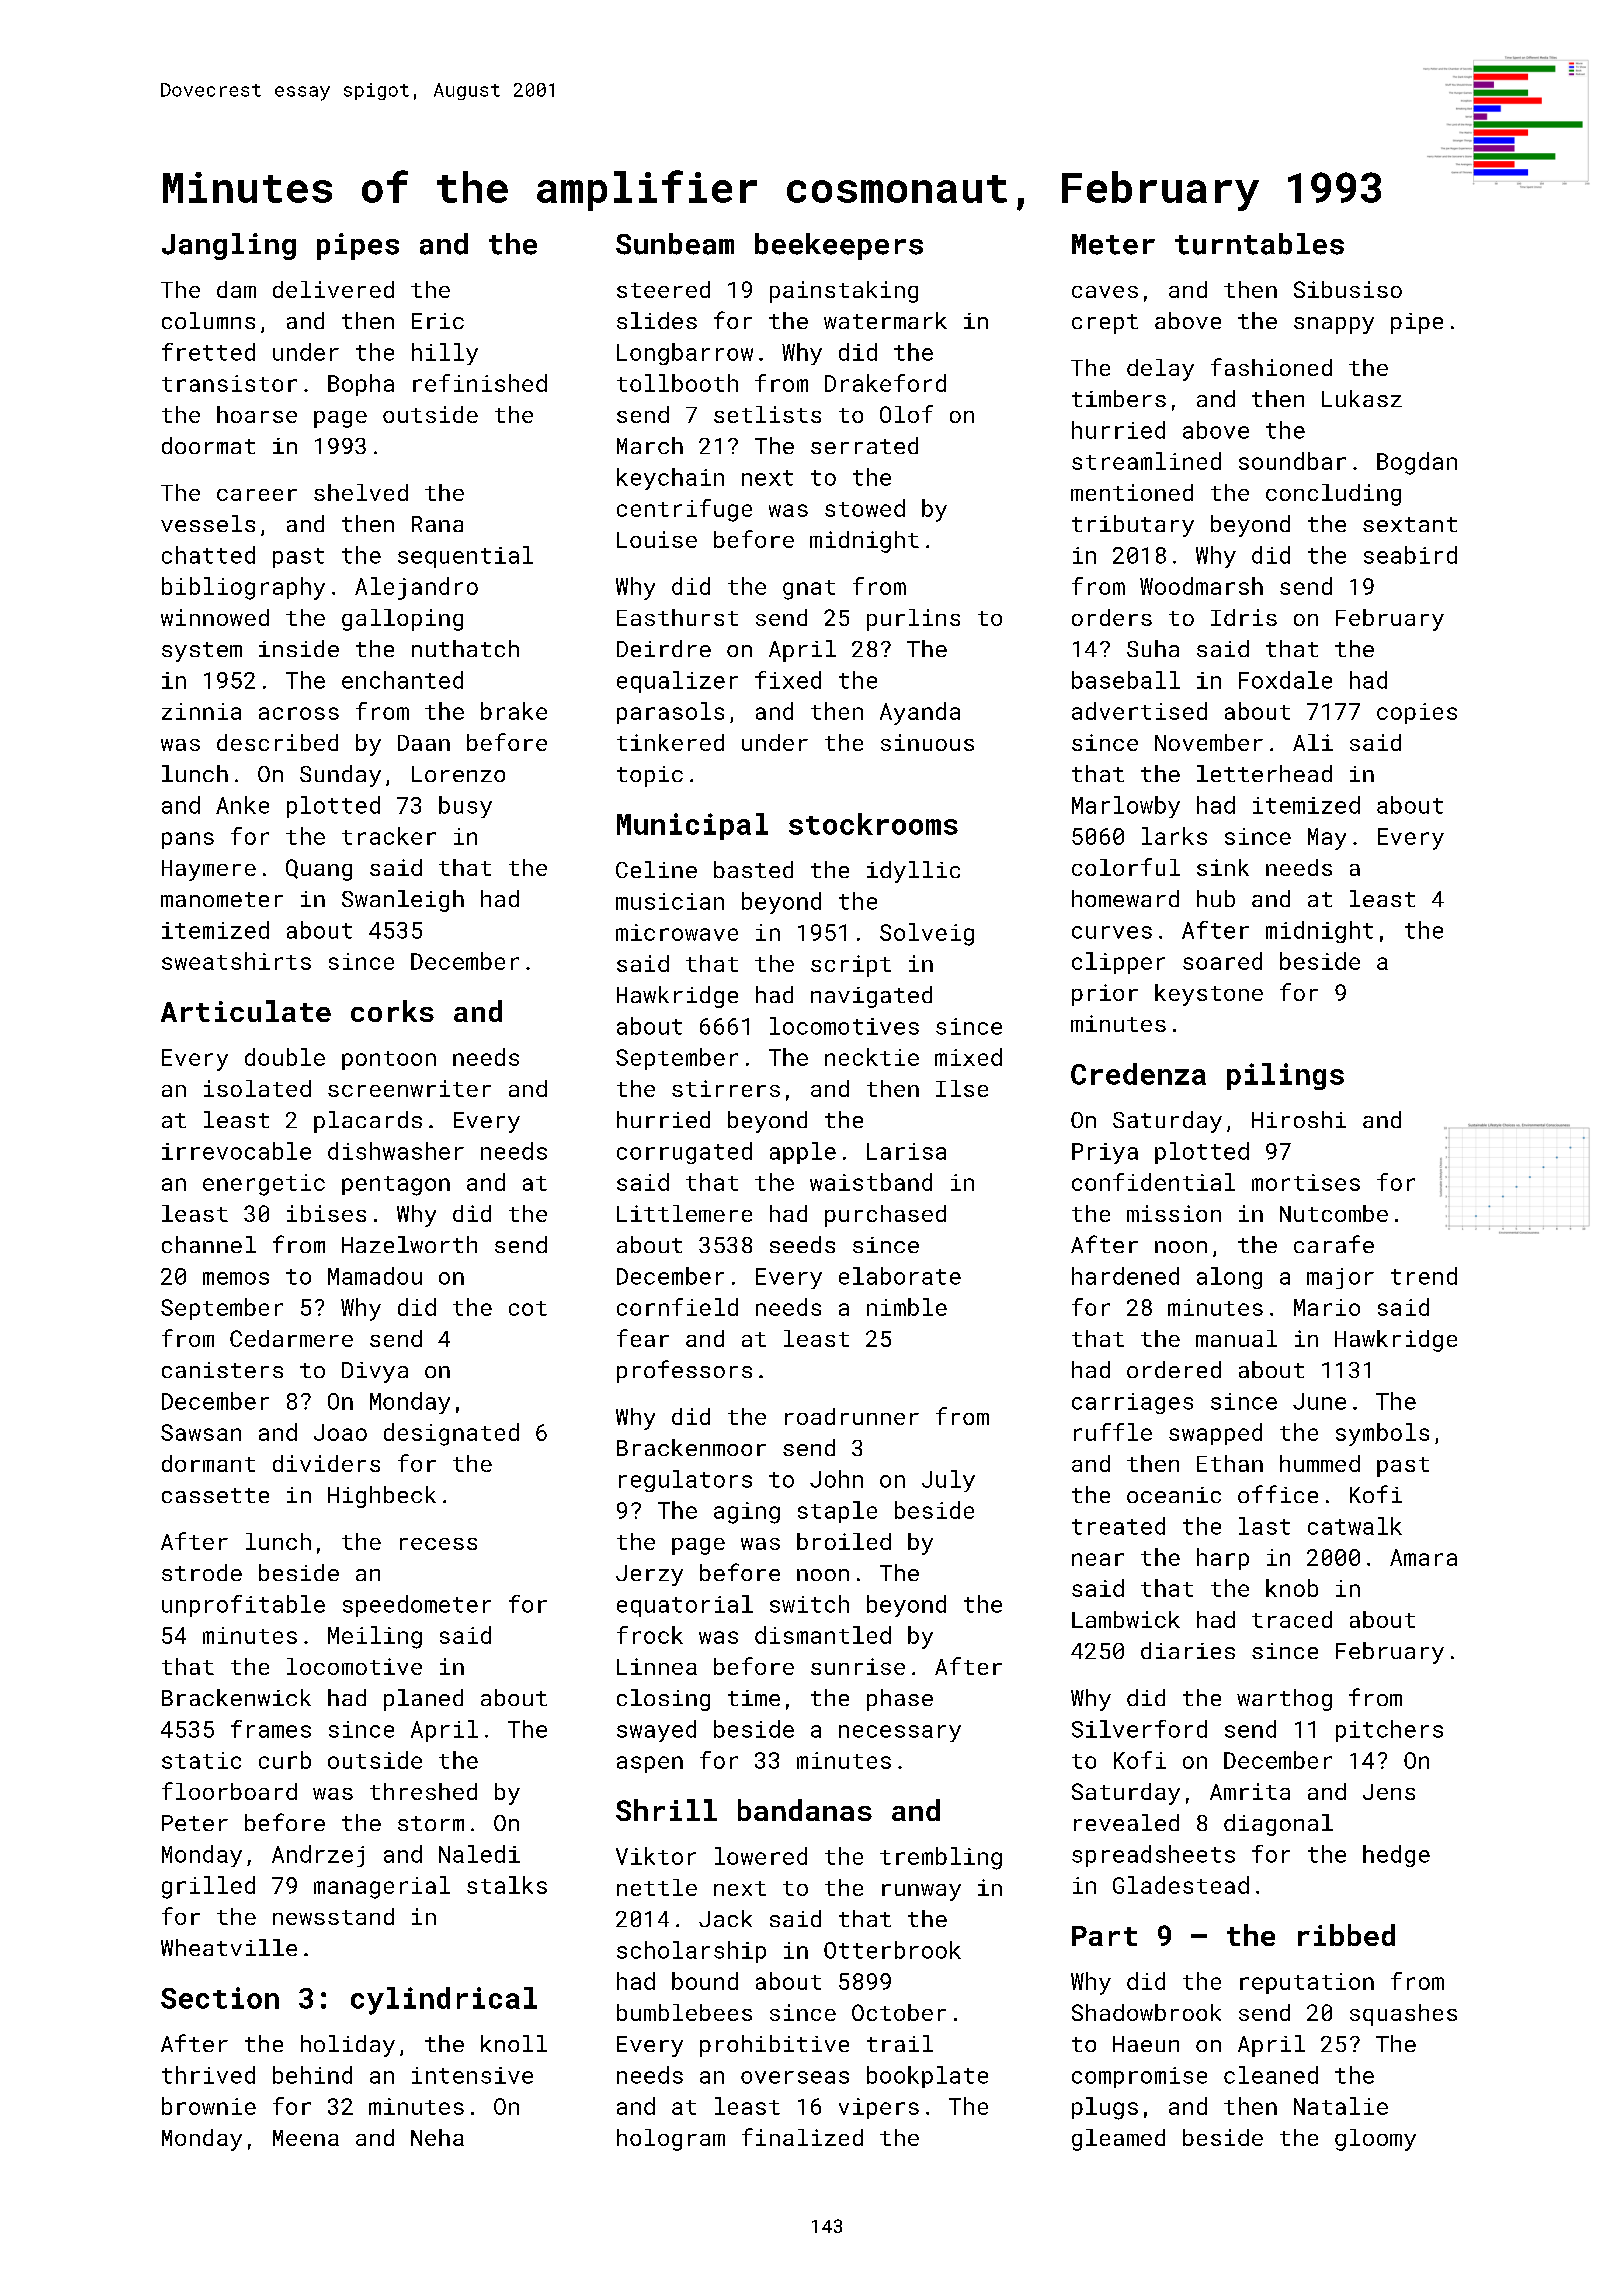 This image has height=2292, width=1620. Describe the element at coordinates (879, 2108) in the image. I see `vipers` at that location.
